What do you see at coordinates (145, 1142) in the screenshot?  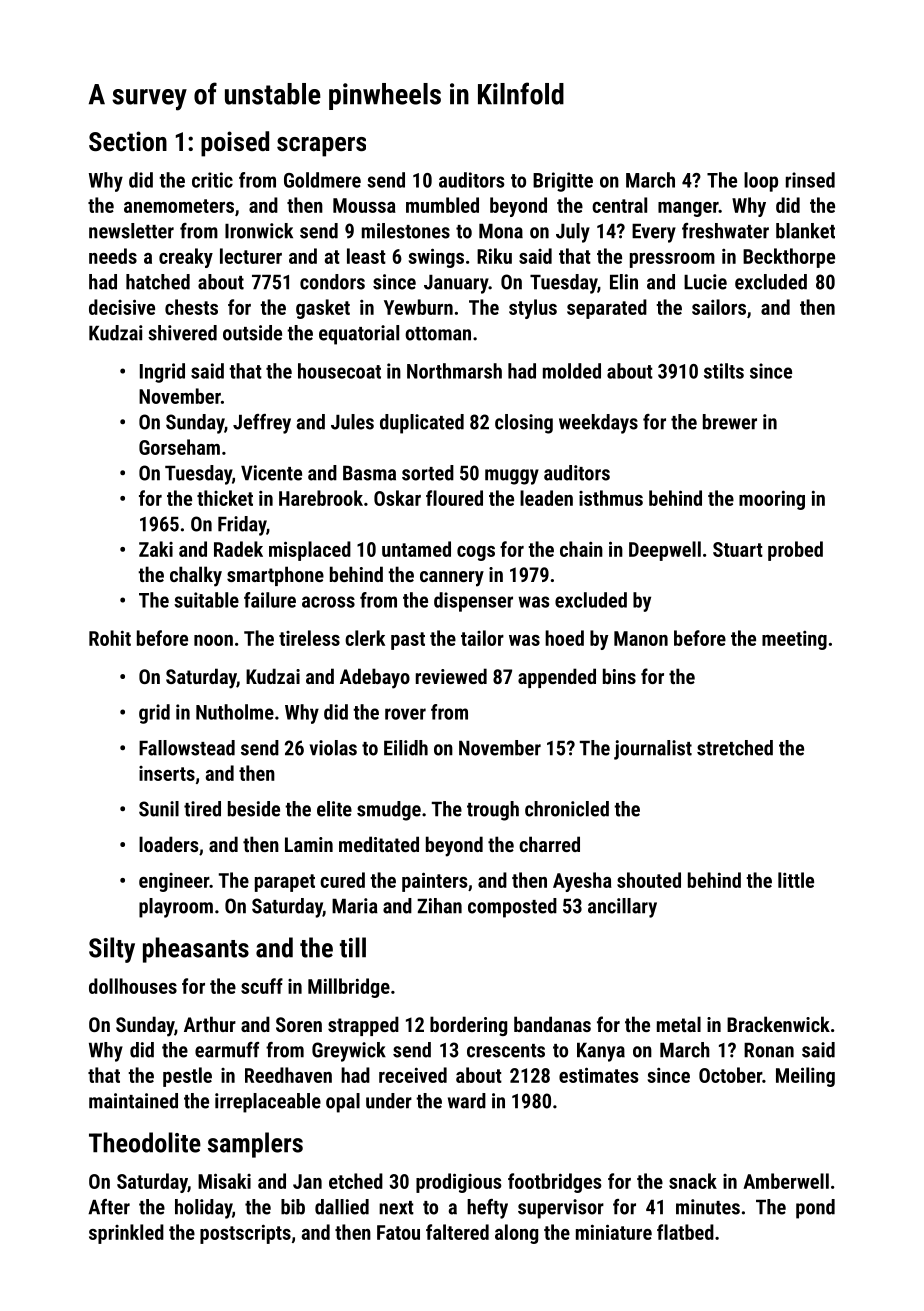 I see `Theodolite` at bounding box center [145, 1142].
